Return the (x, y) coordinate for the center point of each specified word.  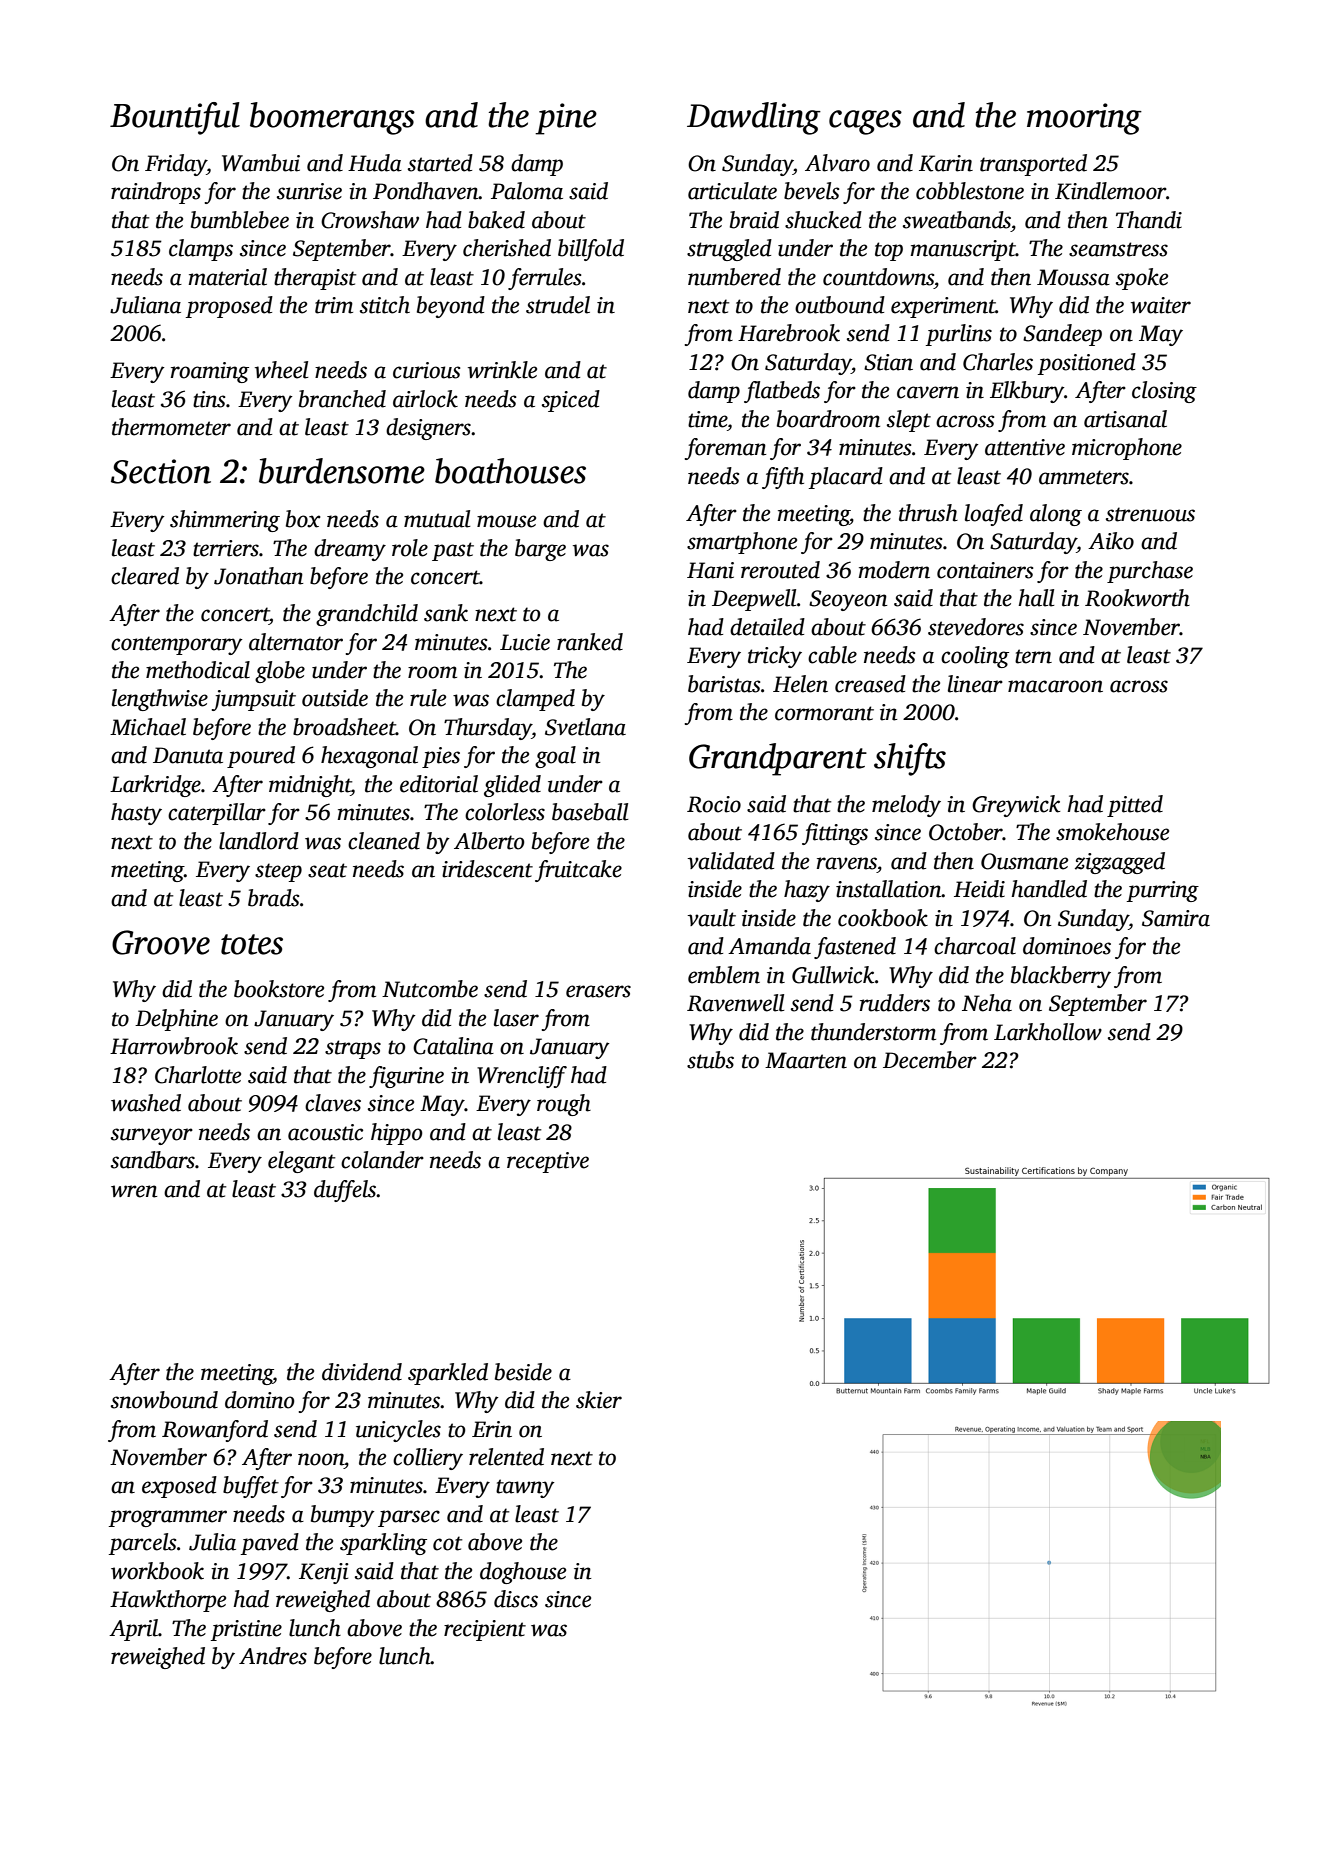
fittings (835, 834)
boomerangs (332, 118)
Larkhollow (1048, 1032)
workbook (157, 1571)
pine (566, 119)
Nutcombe (430, 989)
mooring (1084, 119)
